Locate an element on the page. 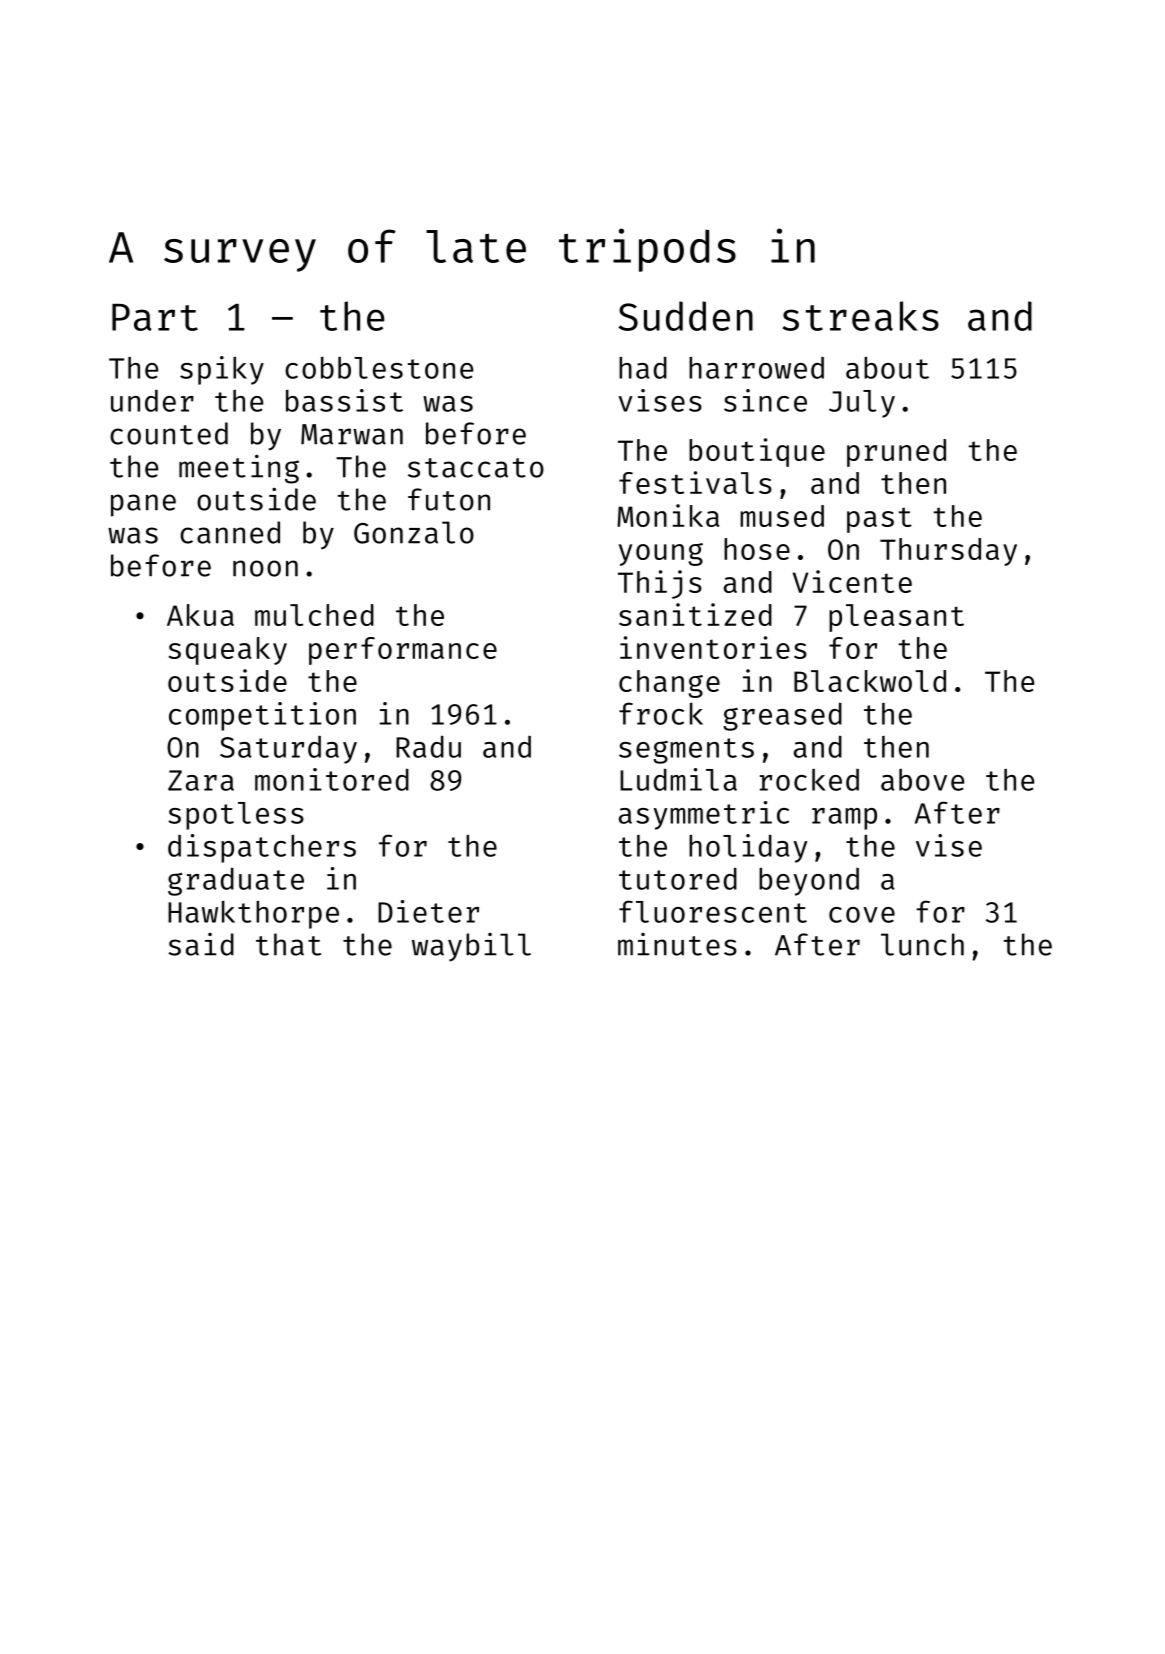 This image has height=1654, width=1165. performance is located at coordinates (403, 651).
